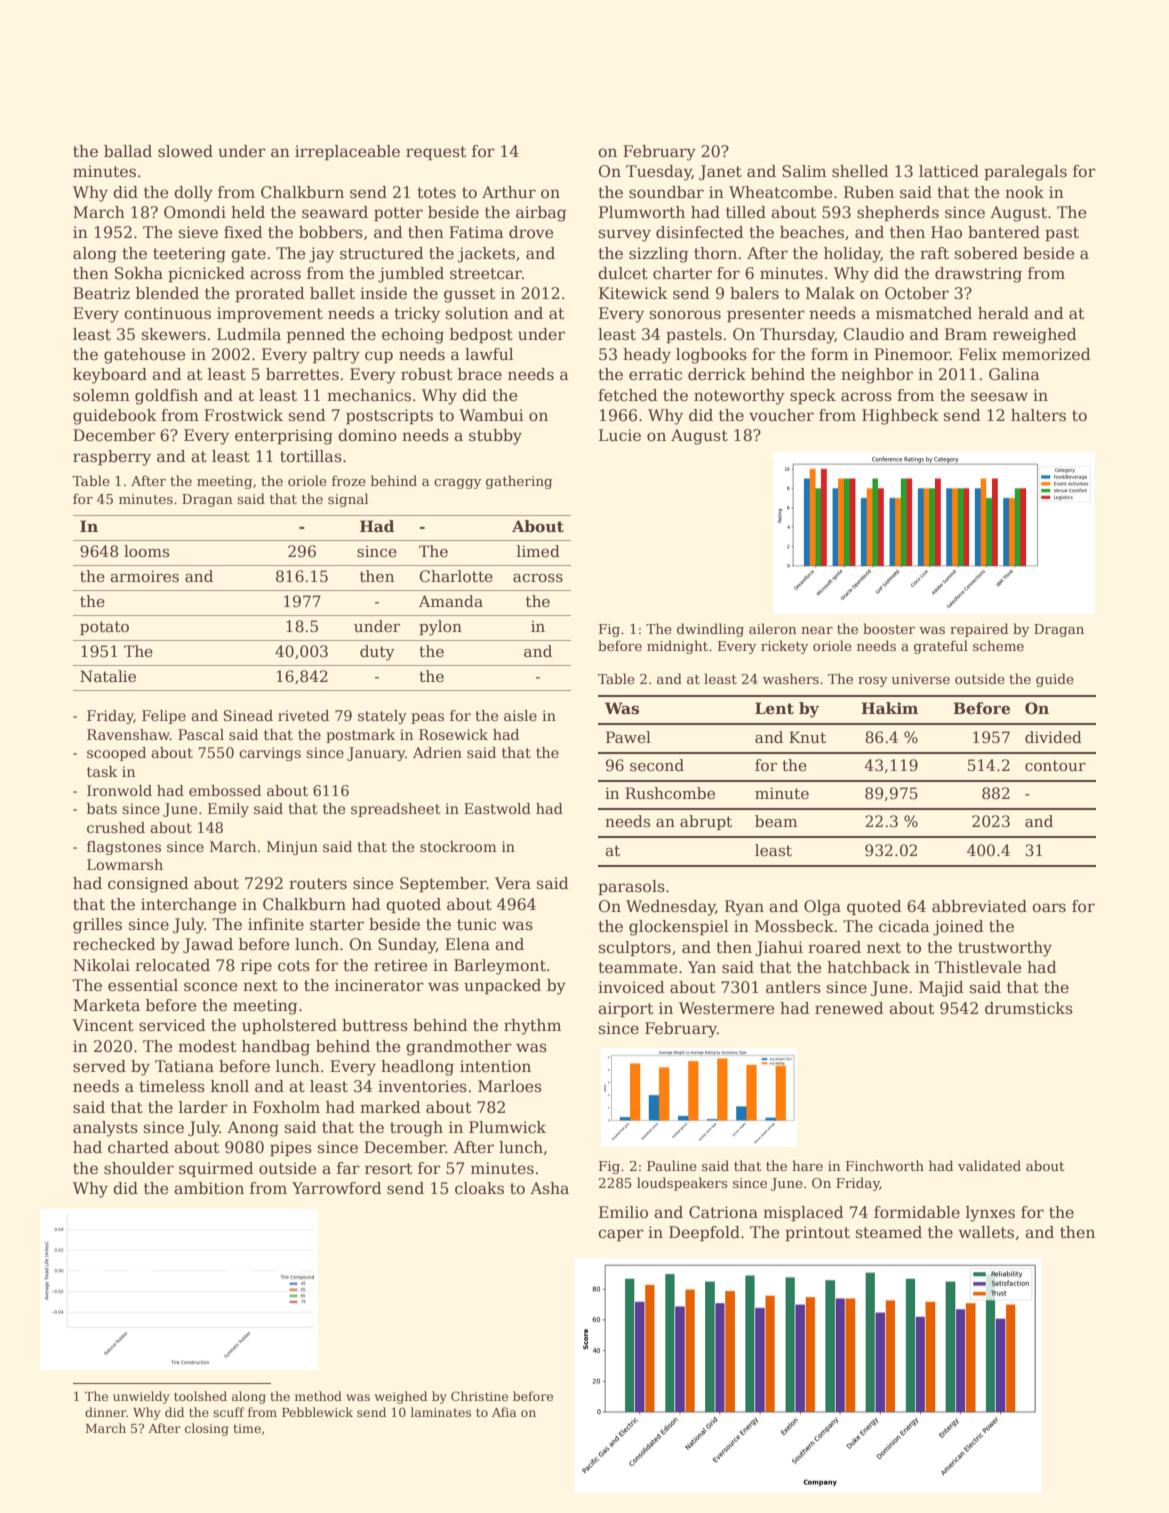 This screenshot has width=1169, height=1513. Describe the element at coordinates (504, 1412) in the screenshot. I see `Afia` at that location.
